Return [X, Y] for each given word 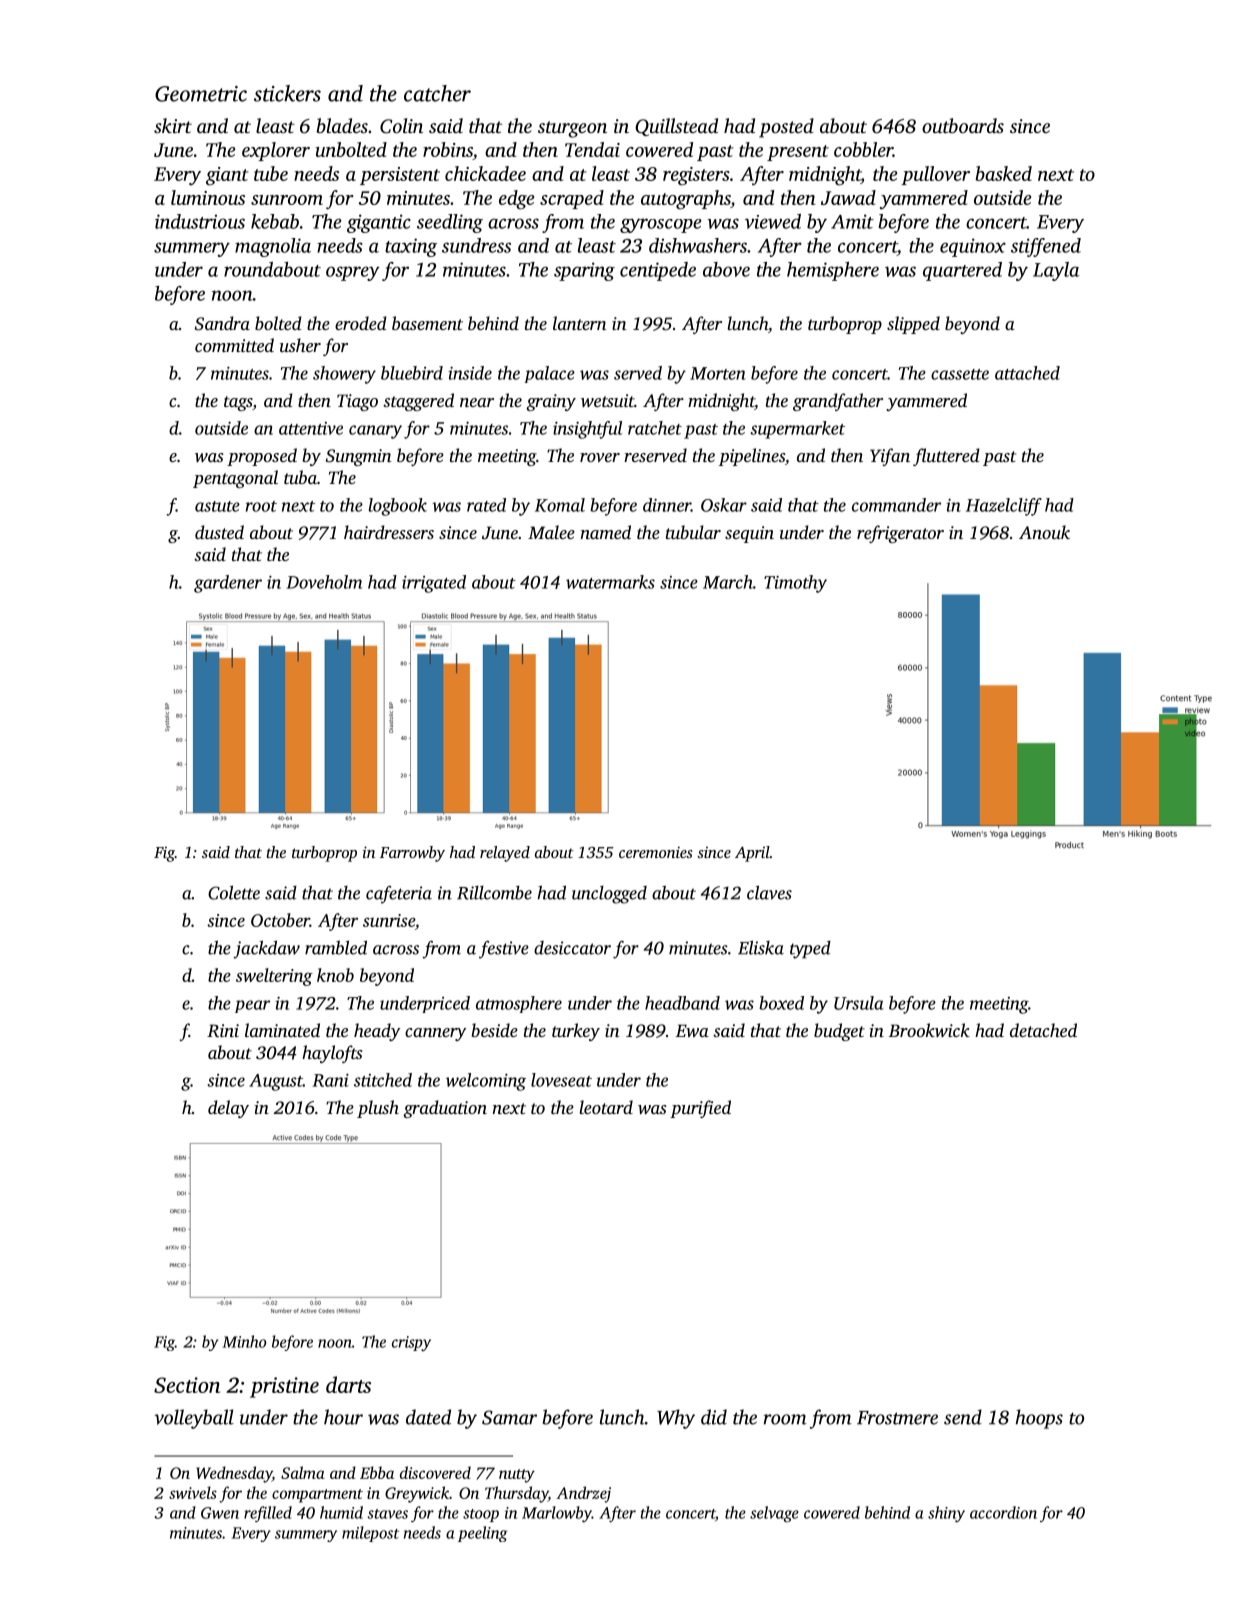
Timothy [795, 584]
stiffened [1046, 247]
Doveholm [324, 582]
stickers [287, 93]
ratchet [655, 428]
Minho [244, 1341]
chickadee [485, 173]
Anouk [1044, 532]
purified [700, 1109]
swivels [193, 1492]
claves [769, 893]
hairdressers [389, 532]
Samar [509, 1417]
